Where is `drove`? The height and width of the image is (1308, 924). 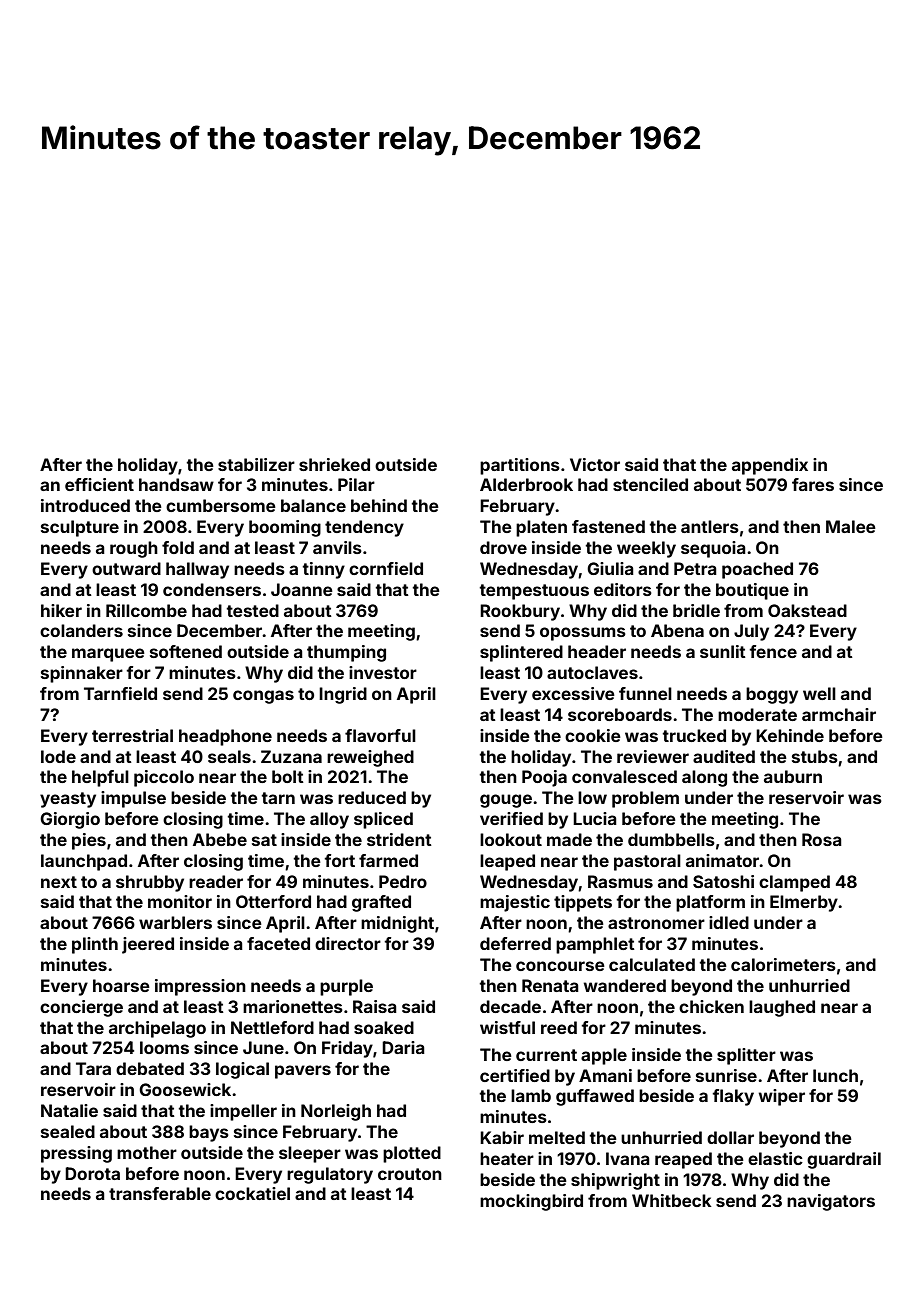
drove is located at coordinates (503, 547).
